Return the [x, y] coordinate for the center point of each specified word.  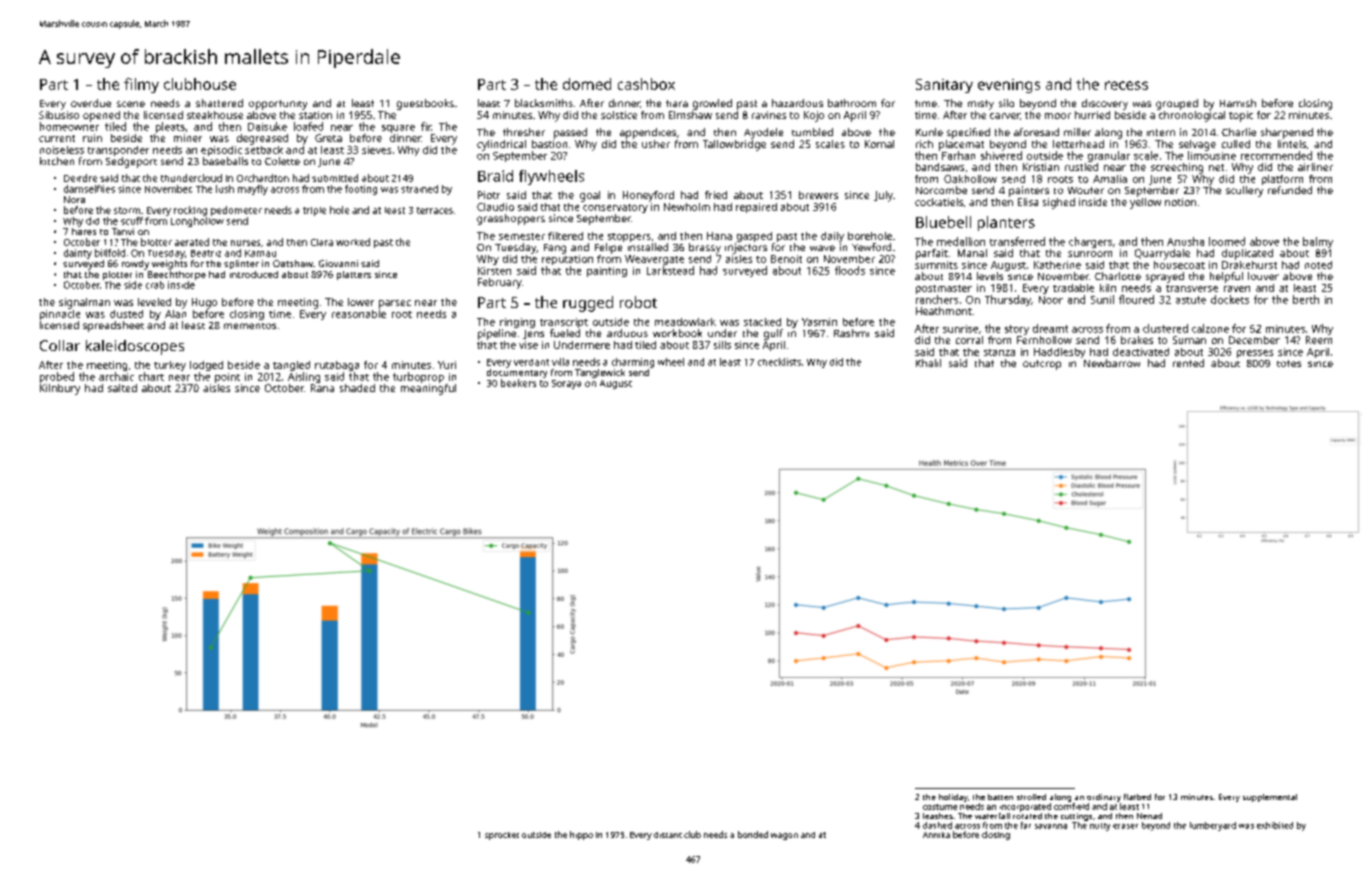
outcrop [1042, 365]
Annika [936, 835]
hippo [581, 835]
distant [668, 835]
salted [122, 388]
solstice [619, 115]
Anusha [1185, 241]
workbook [677, 333]
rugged [588, 304]
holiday [953, 798]
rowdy [135, 265]
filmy [141, 85]
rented [1188, 363]
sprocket [502, 836]
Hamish [1238, 103]
